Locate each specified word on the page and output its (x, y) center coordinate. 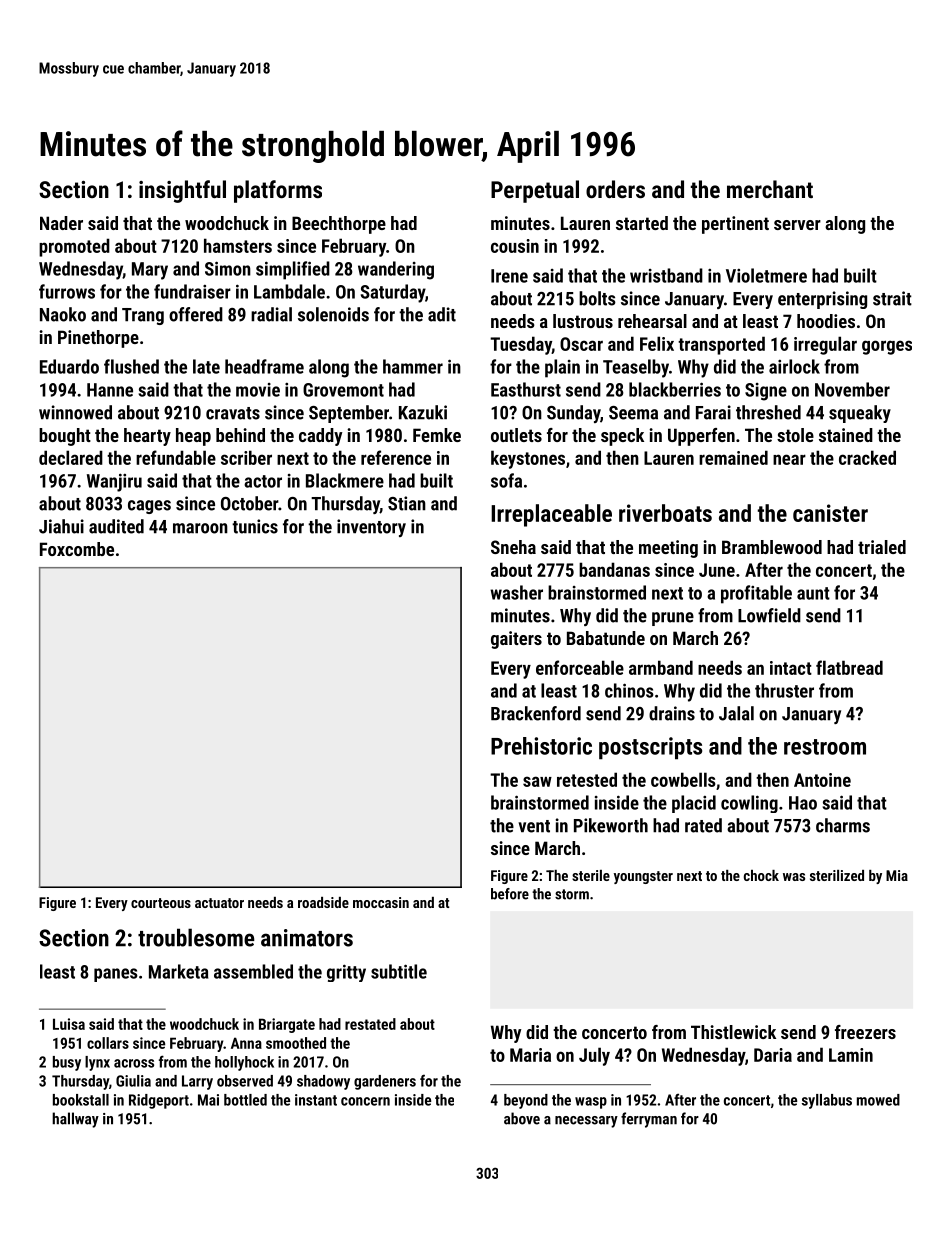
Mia (897, 875)
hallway (75, 1120)
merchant (770, 189)
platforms (278, 191)
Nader (61, 223)
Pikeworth (611, 825)
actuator (219, 903)
